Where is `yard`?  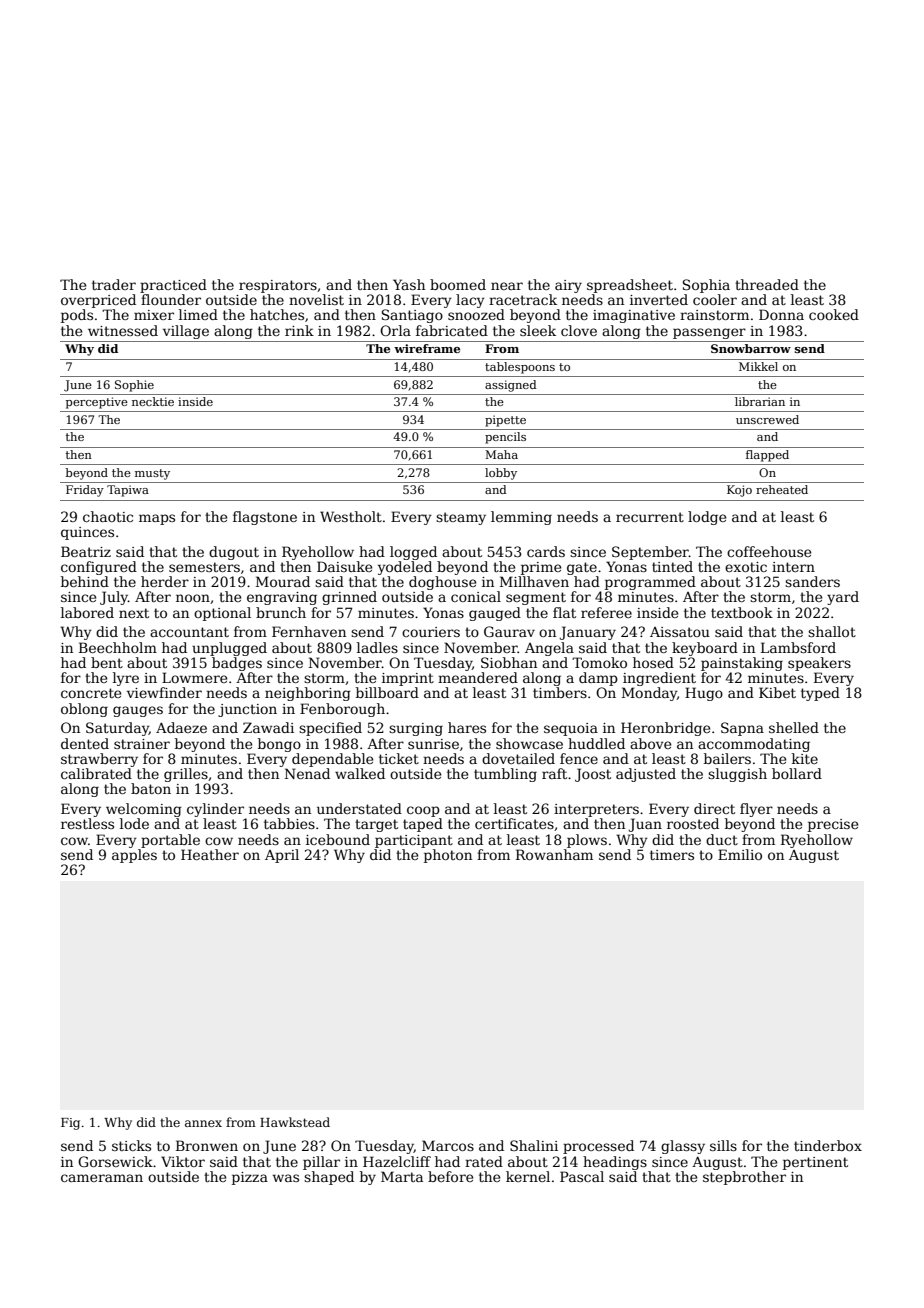
yard is located at coordinates (843, 598).
